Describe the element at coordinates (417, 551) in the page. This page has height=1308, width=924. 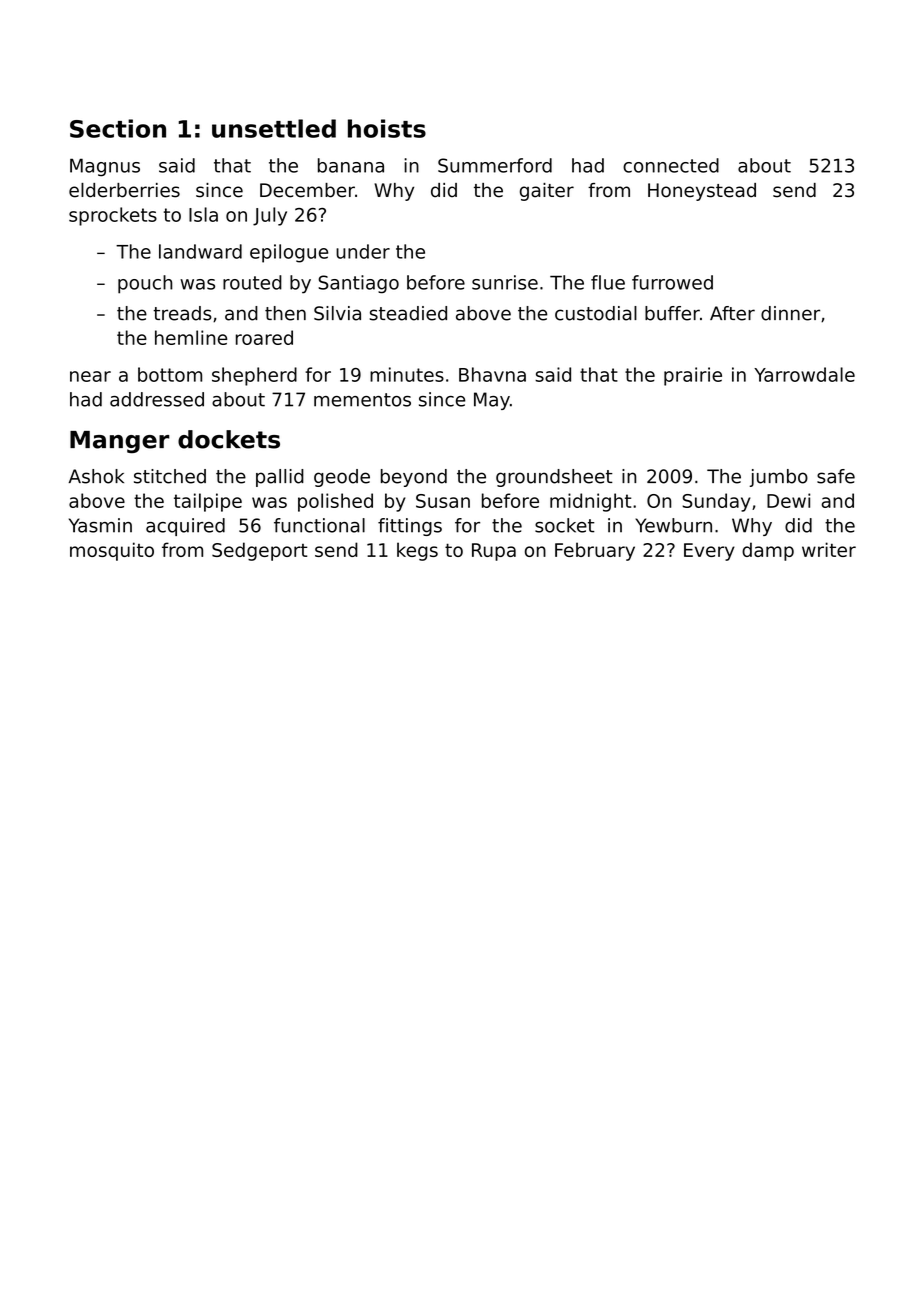
I see `kegs` at that location.
